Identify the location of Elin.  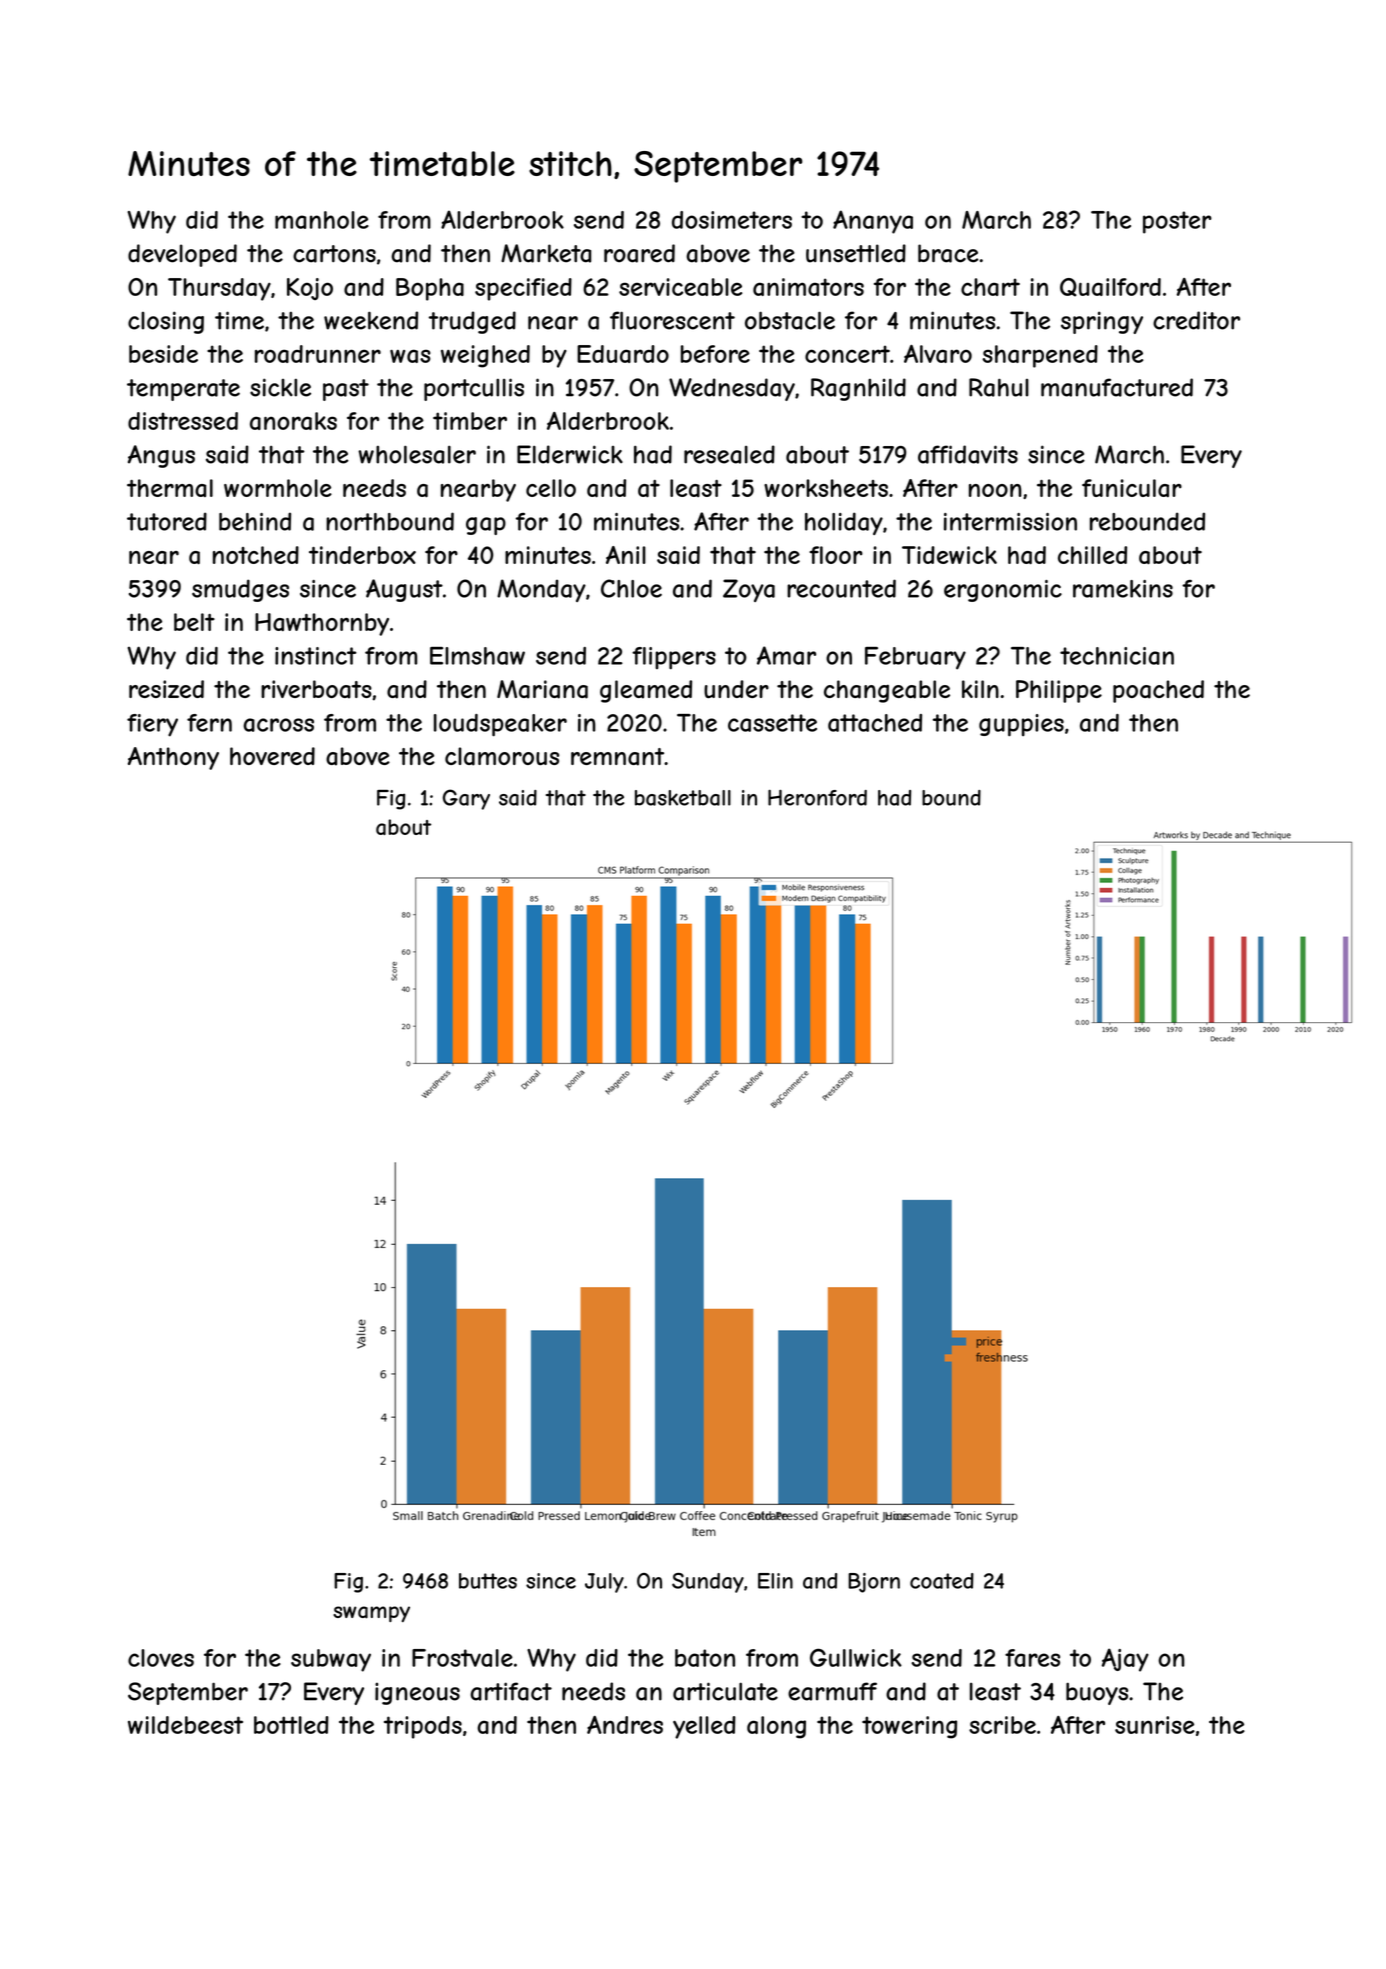
(775, 1581).
